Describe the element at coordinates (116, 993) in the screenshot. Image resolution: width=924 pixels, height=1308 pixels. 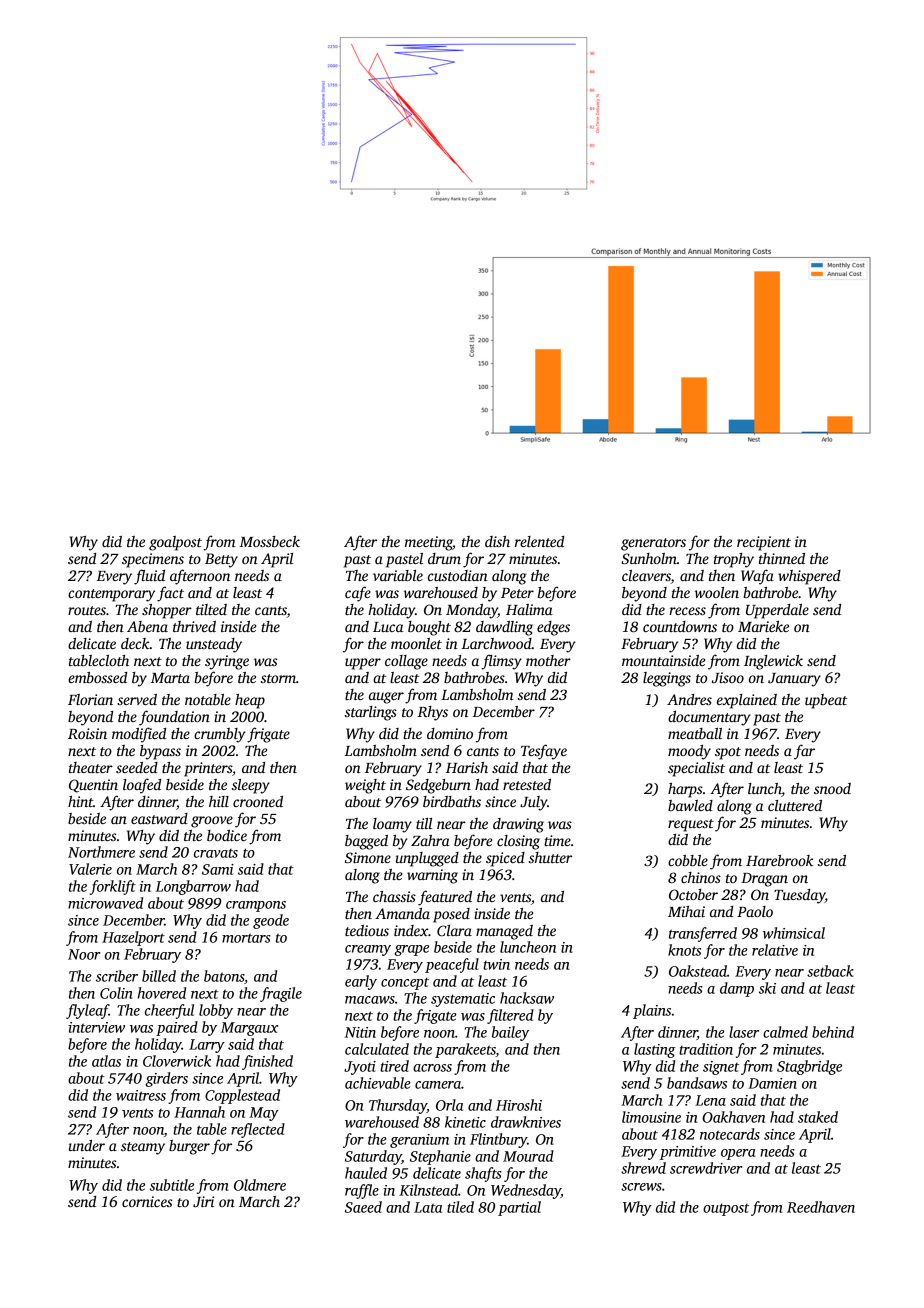
I see `Colin` at that location.
